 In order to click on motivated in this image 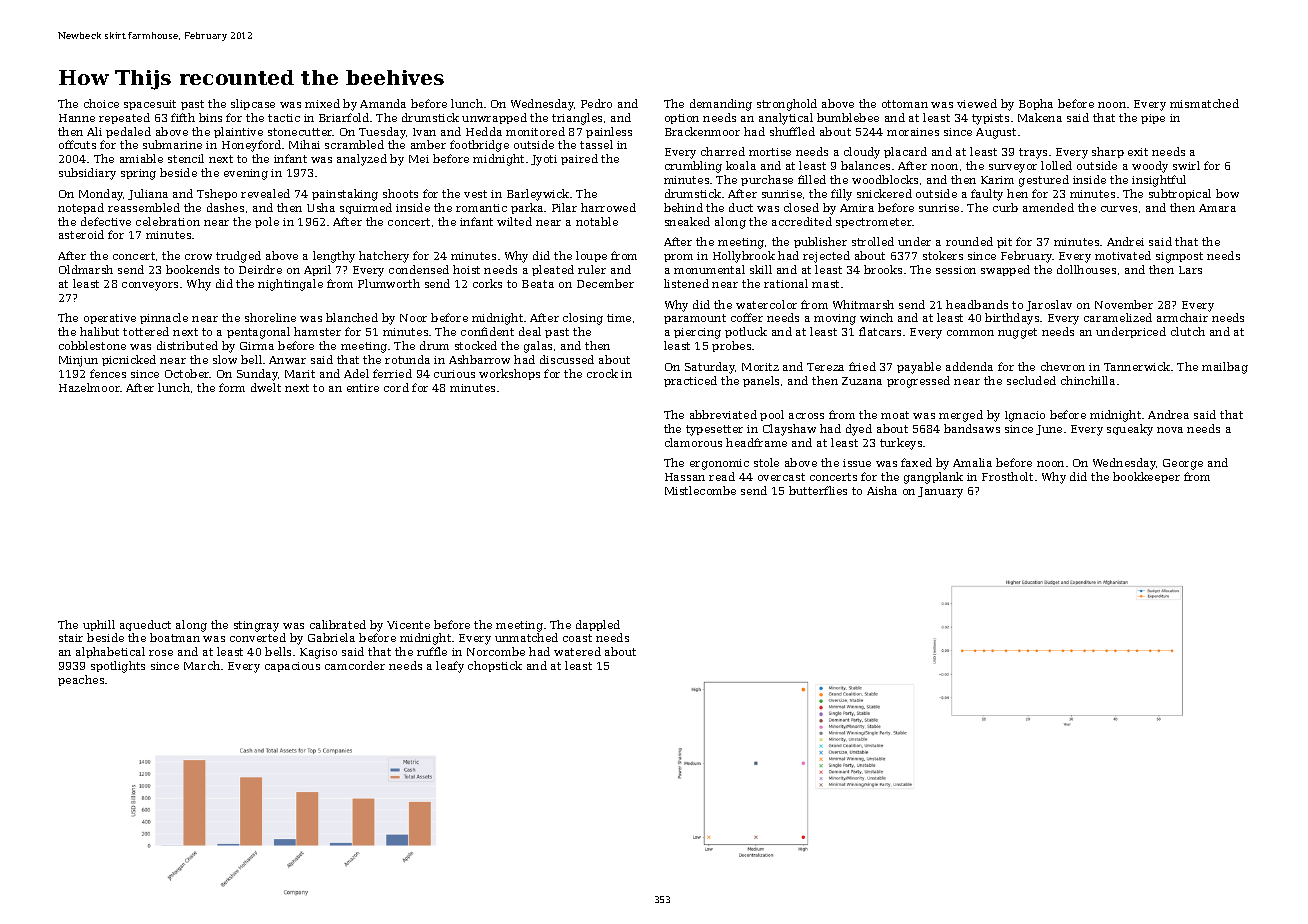, I will do `click(1123, 255)`.
